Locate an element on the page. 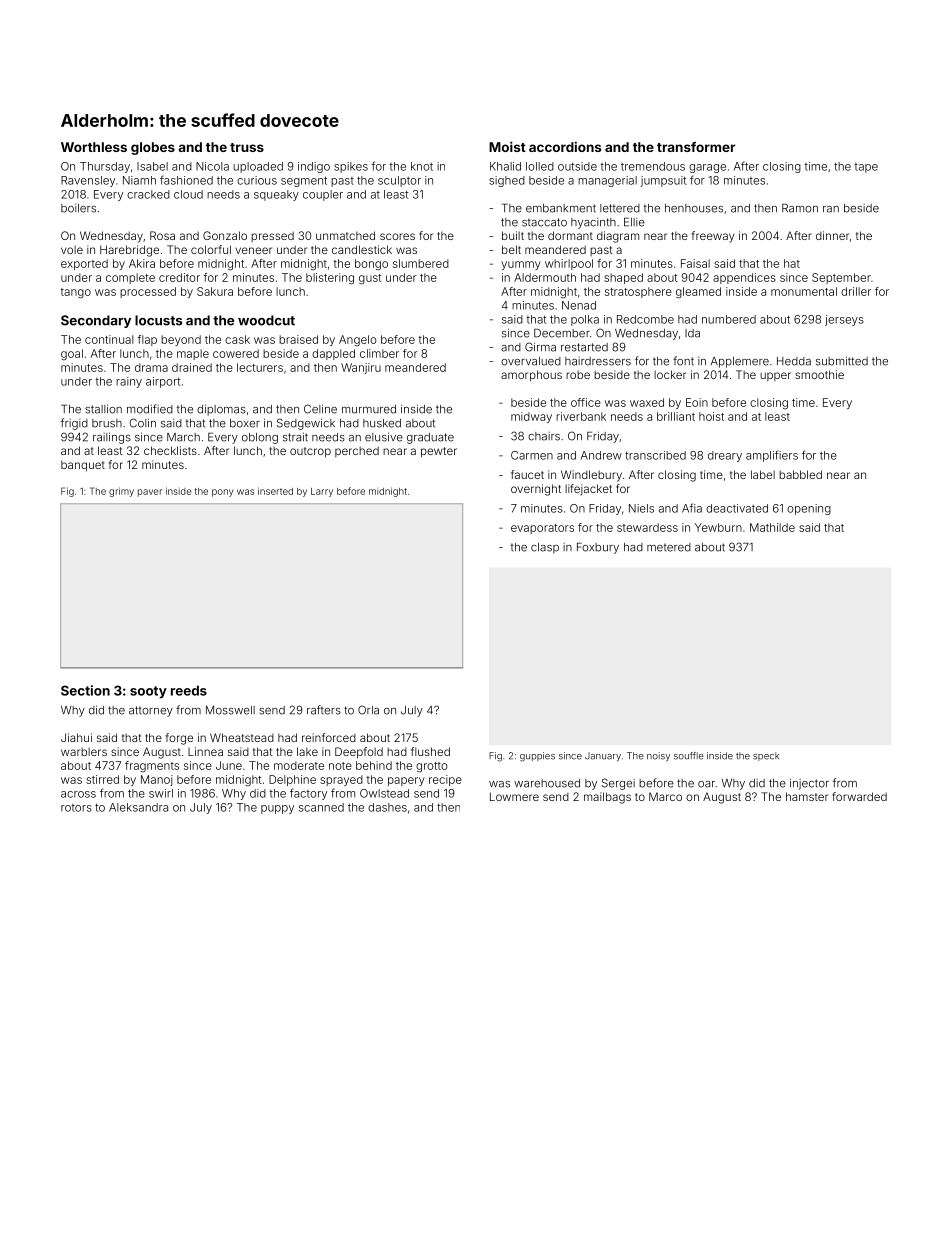 The height and width of the document is (1233, 952). sooty is located at coordinates (148, 692).
